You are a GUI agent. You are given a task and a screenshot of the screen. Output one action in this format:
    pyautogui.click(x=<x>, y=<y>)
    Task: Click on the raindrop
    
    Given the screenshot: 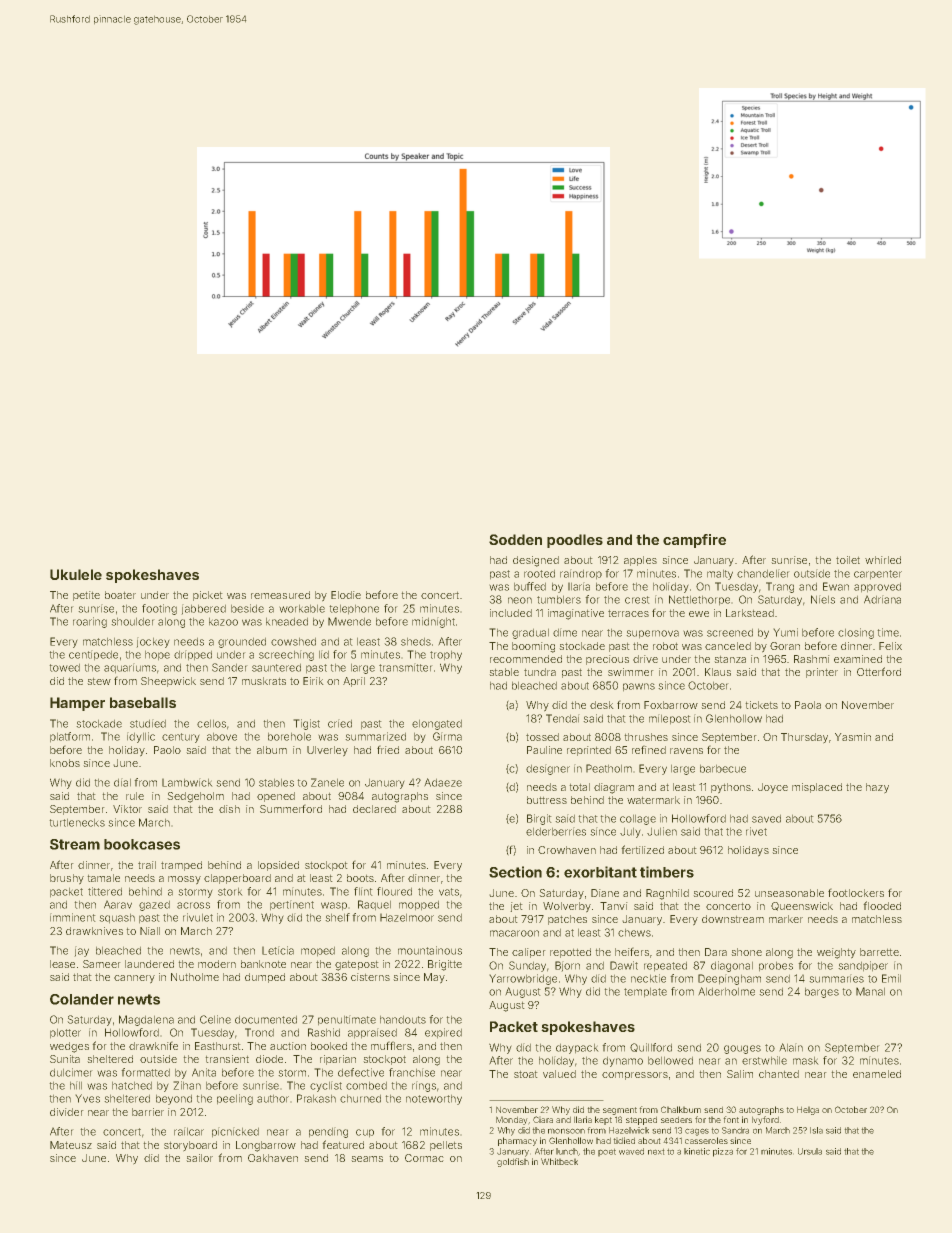 What is the action you would take?
    pyautogui.click(x=581, y=574)
